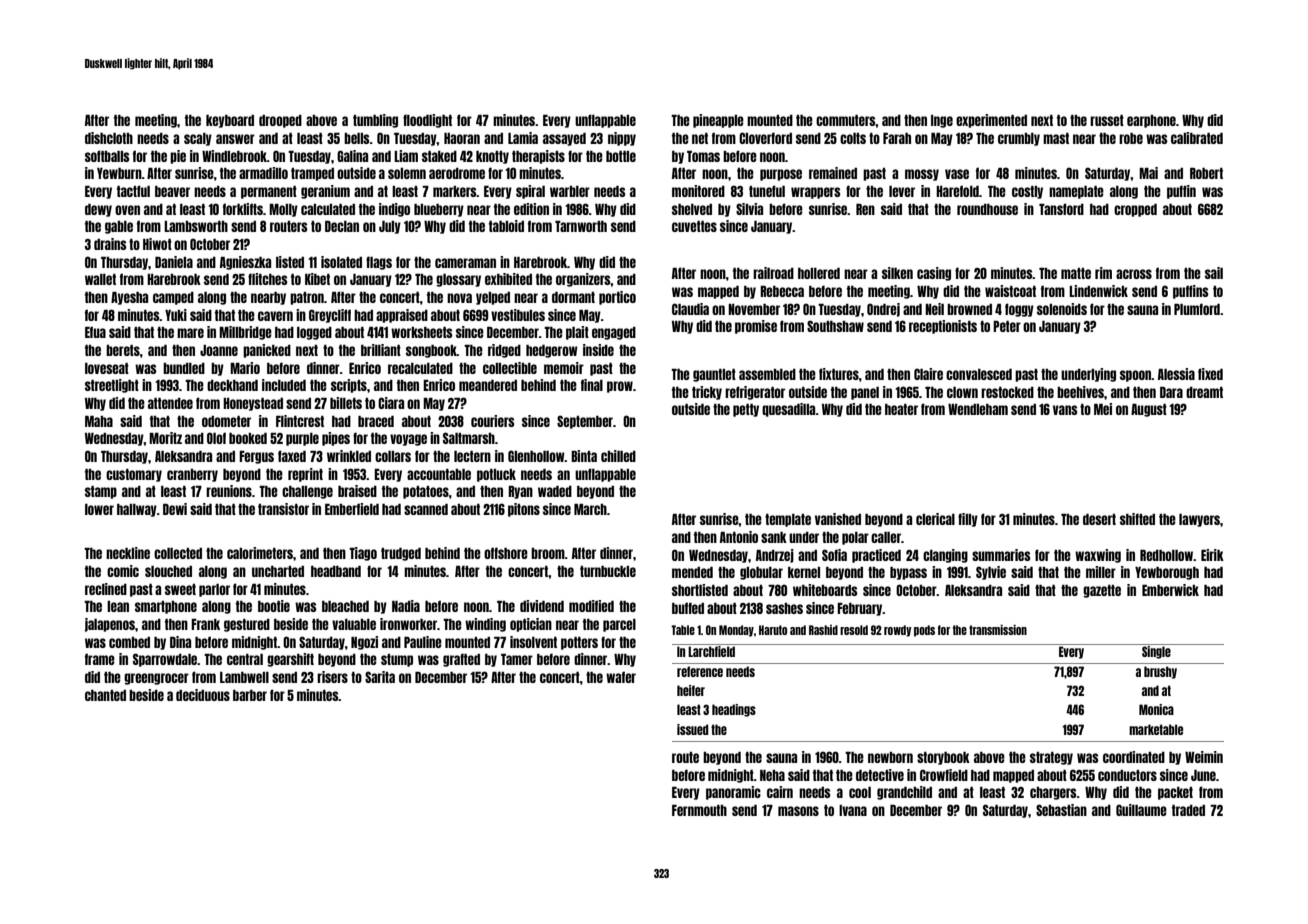  I want to click on lawyers, so click(1199, 520).
